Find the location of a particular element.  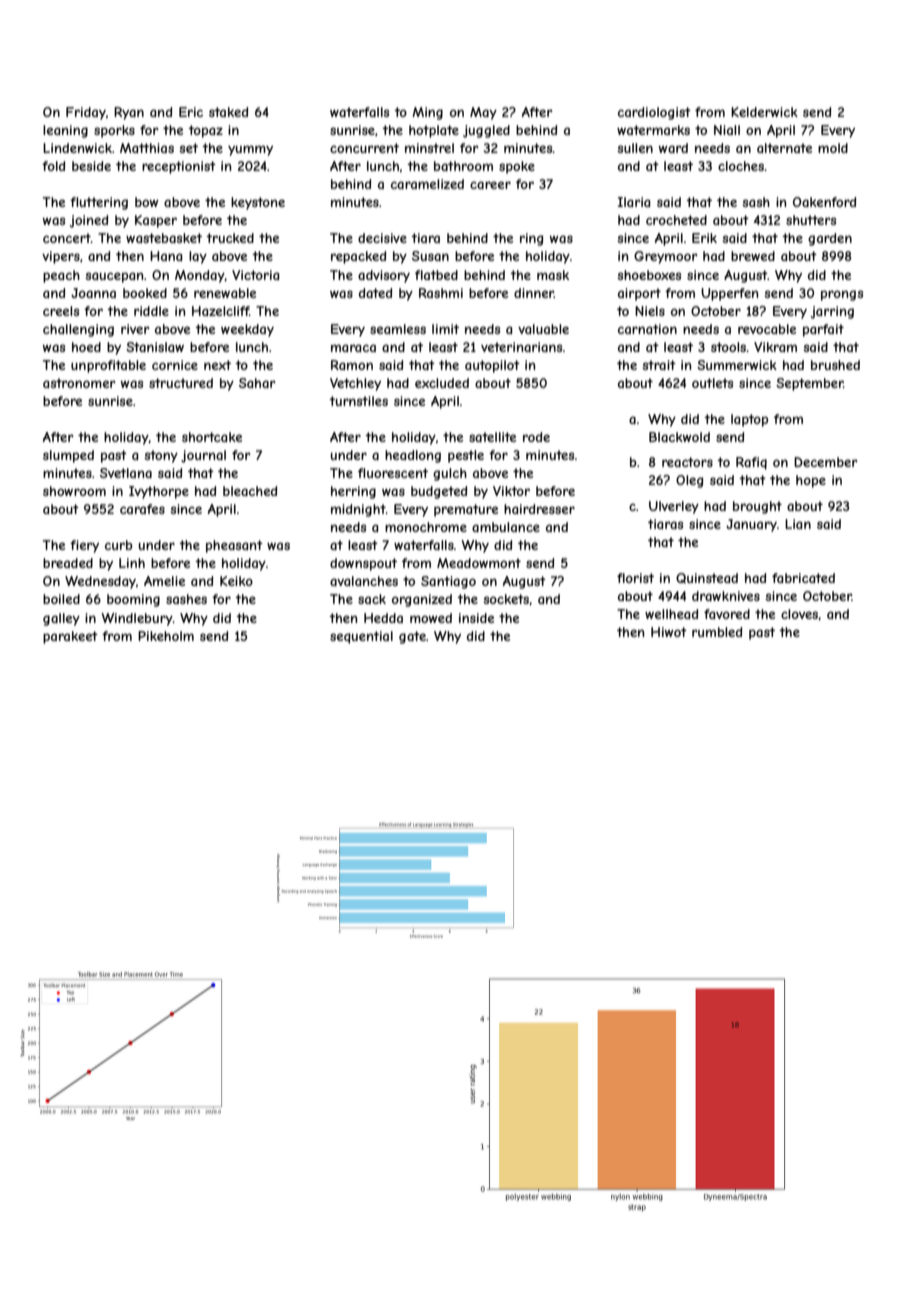

rode is located at coordinates (536, 437).
